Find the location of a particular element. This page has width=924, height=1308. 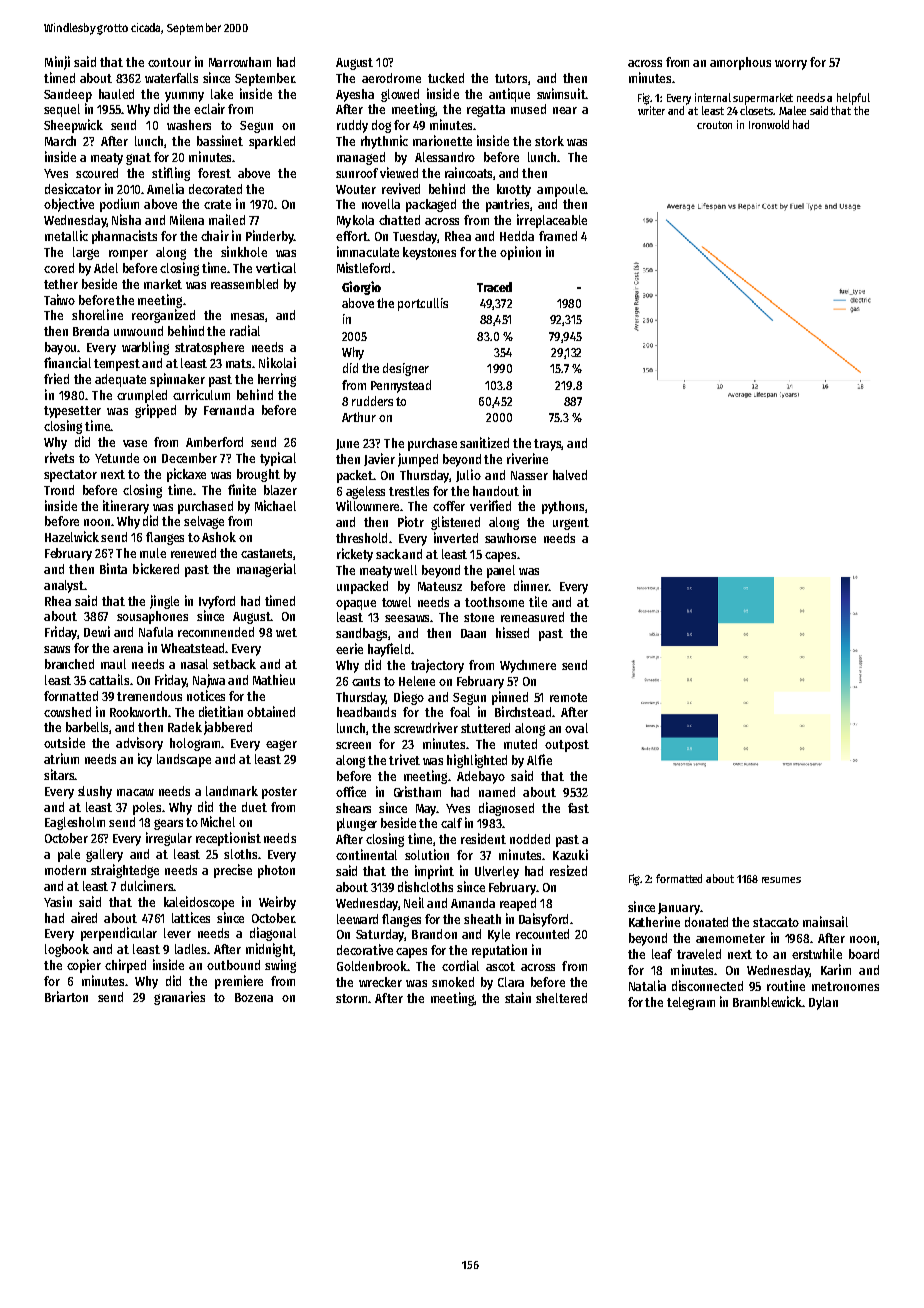

Mistleford is located at coordinates (363, 267).
